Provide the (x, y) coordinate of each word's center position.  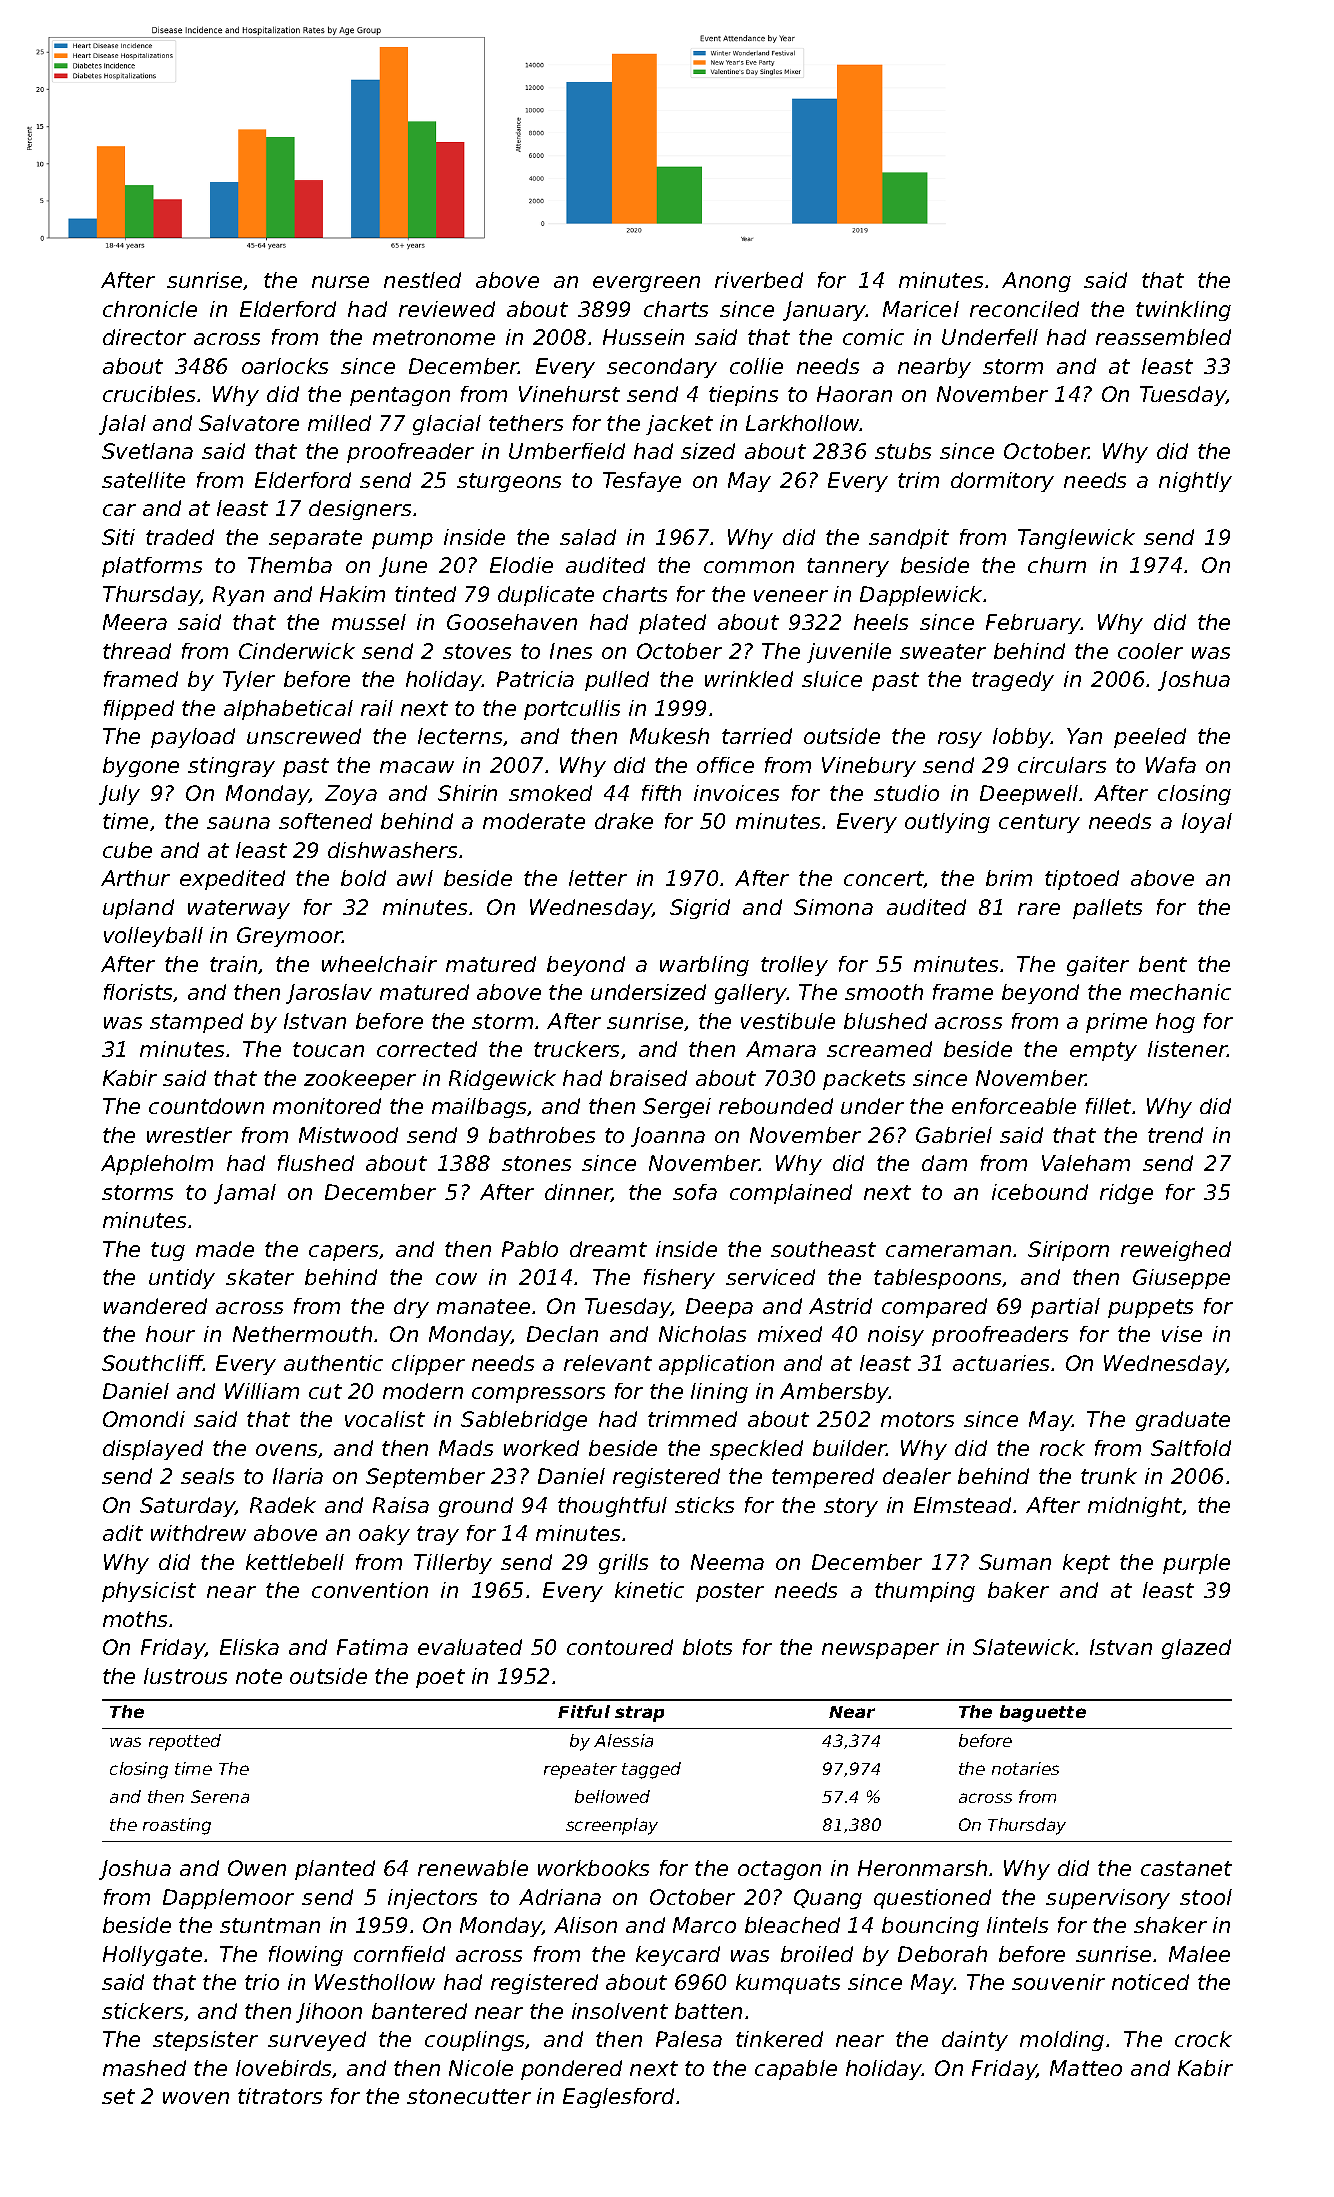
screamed (879, 1049)
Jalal (122, 425)
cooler (1150, 651)
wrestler (189, 1135)
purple (1196, 1564)
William (262, 1391)
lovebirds (284, 2069)
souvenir (1058, 1982)
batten (708, 2011)
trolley (794, 966)
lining (719, 1393)
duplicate (546, 596)
